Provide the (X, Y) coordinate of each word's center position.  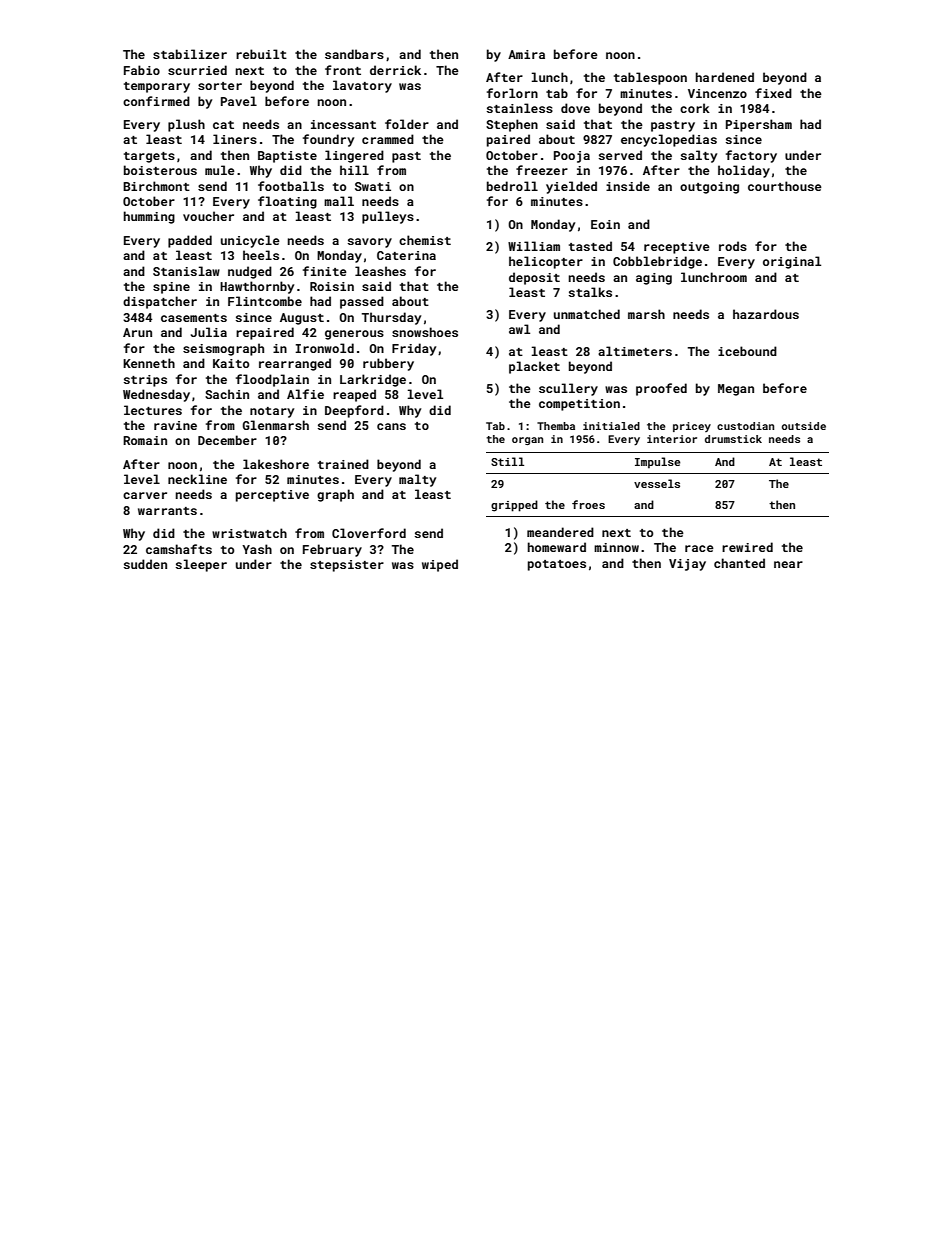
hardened (725, 77)
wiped (440, 565)
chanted (739, 563)
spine (171, 288)
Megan (736, 390)
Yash (257, 549)
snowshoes (425, 332)
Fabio (142, 70)
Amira (526, 54)
